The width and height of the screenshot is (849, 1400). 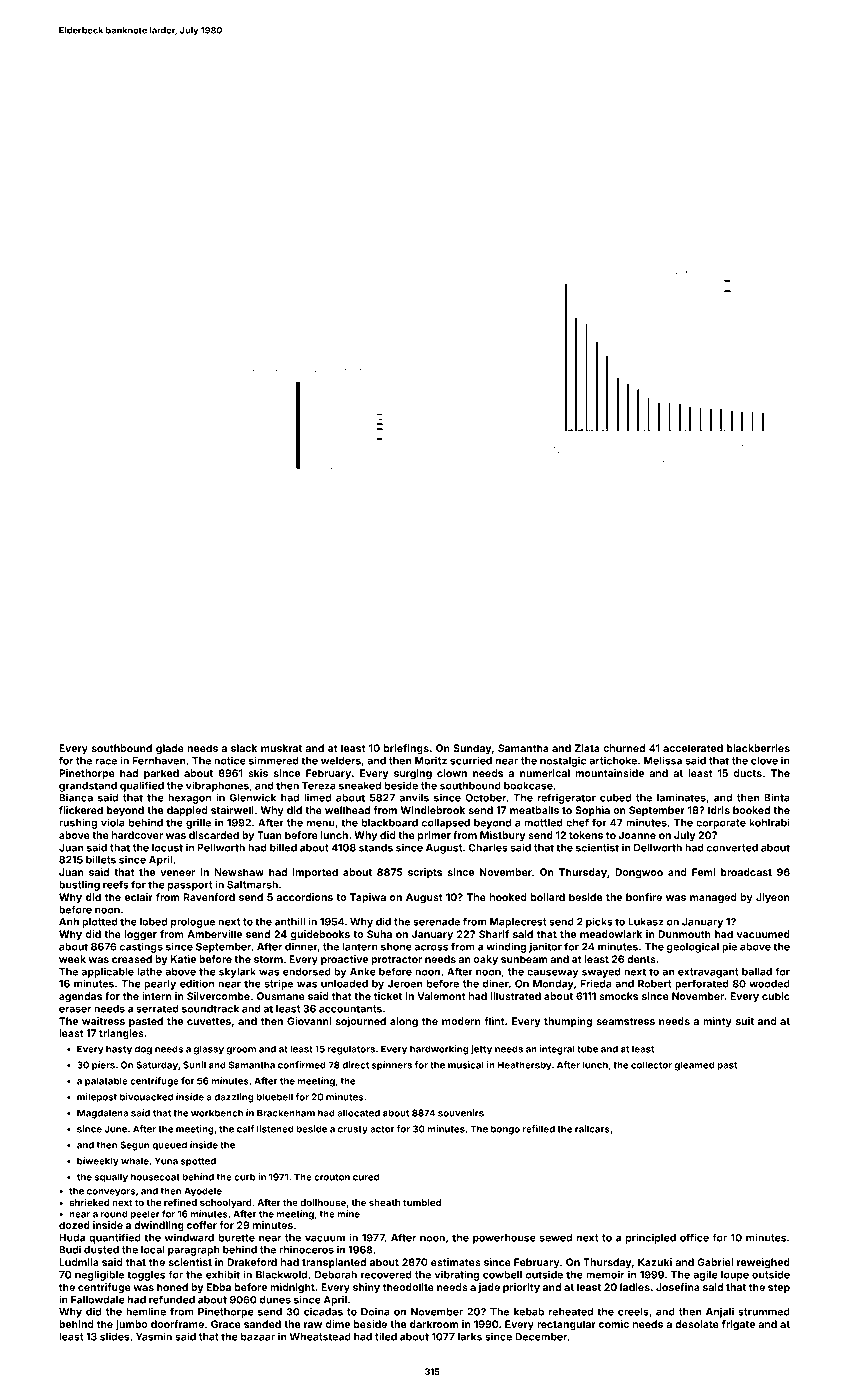 What do you see at coordinates (101, 1250) in the screenshot?
I see `dusted` at bounding box center [101, 1250].
